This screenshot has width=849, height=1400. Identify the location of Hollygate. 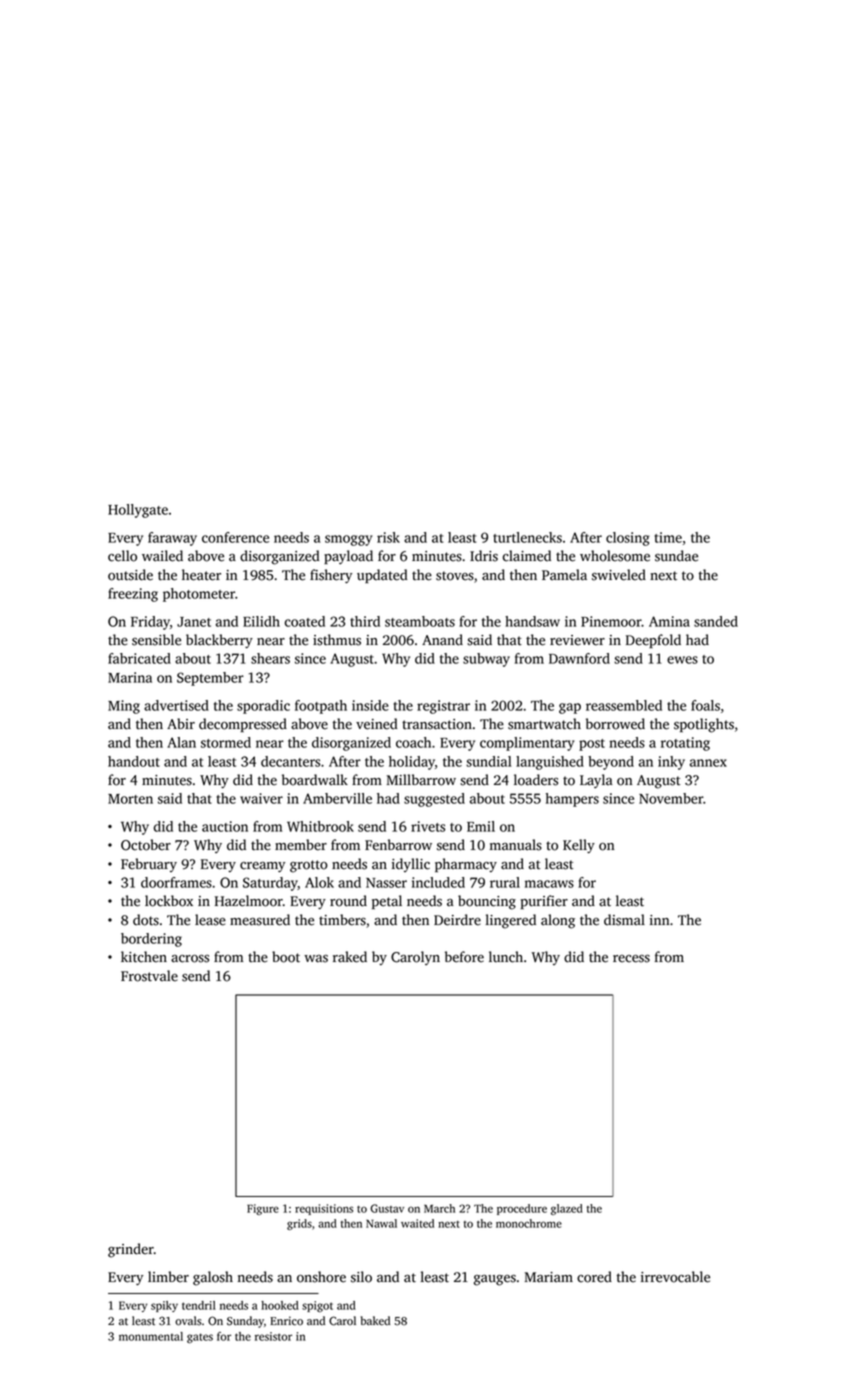
(138, 511).
